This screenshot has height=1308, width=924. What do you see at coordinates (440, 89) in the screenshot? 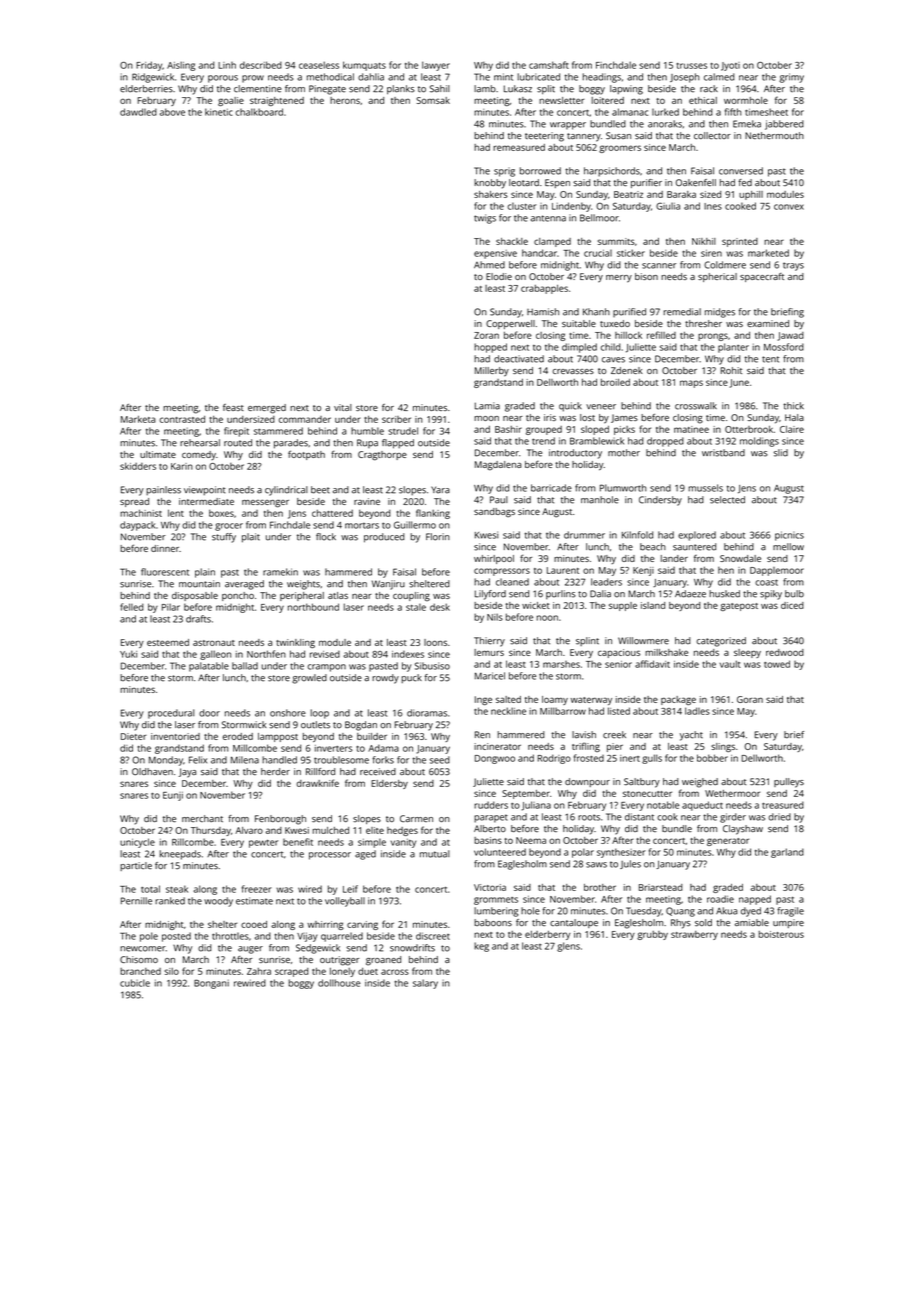
I see `Sahil` at bounding box center [440, 89].
